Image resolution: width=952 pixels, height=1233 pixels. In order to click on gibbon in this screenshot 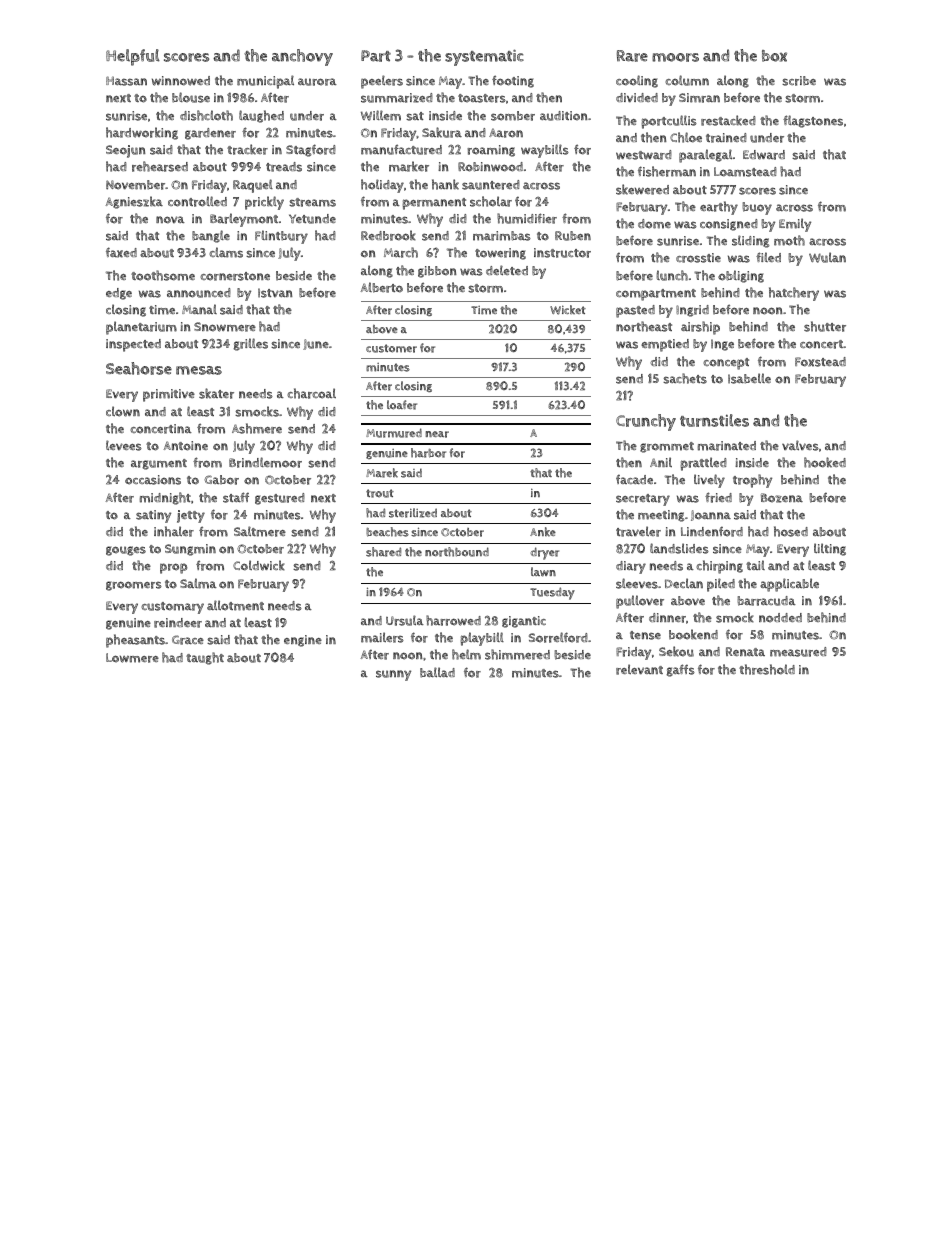, I will do `click(437, 272)`.
